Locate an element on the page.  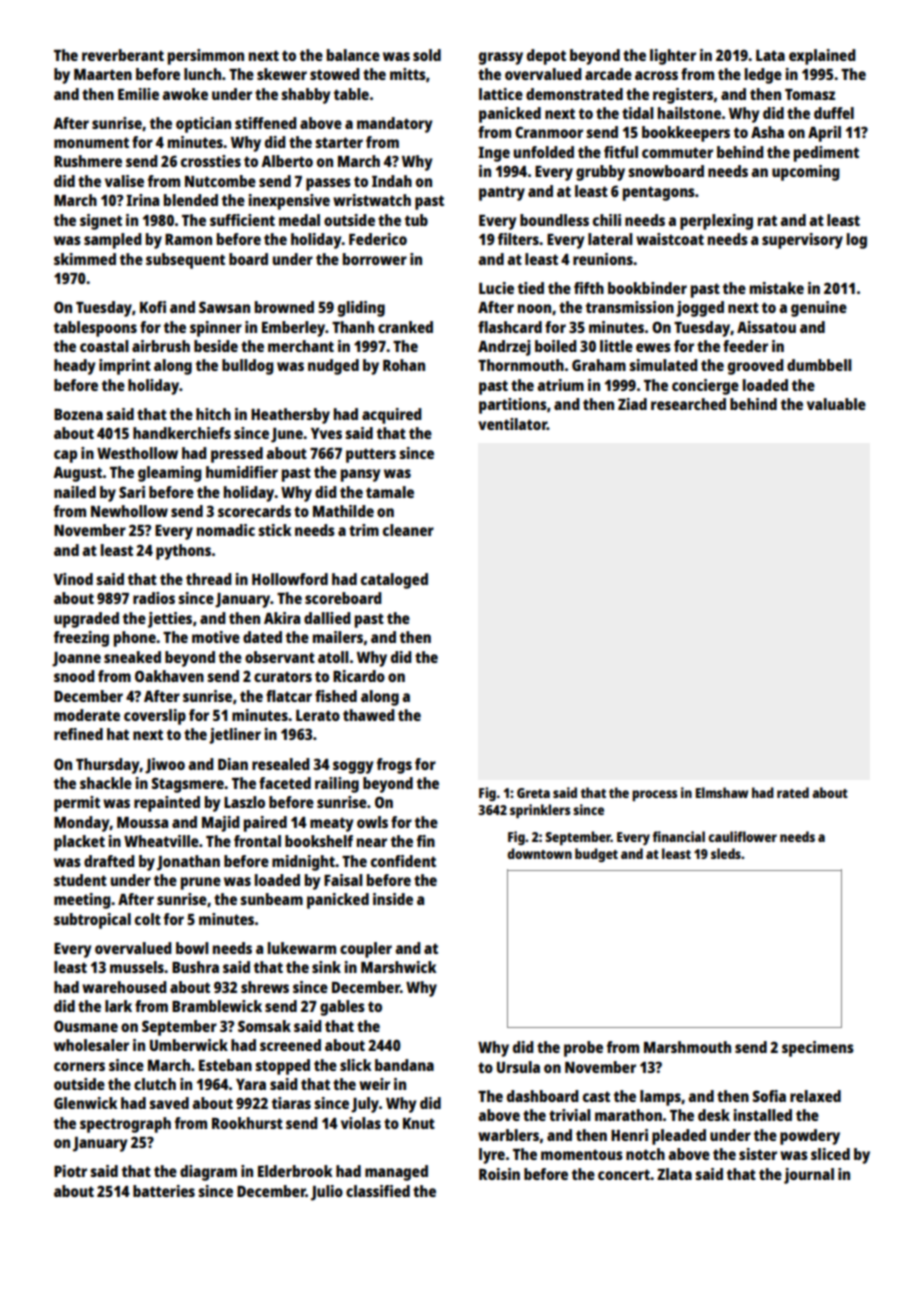
persimmon is located at coordinates (206, 57).
